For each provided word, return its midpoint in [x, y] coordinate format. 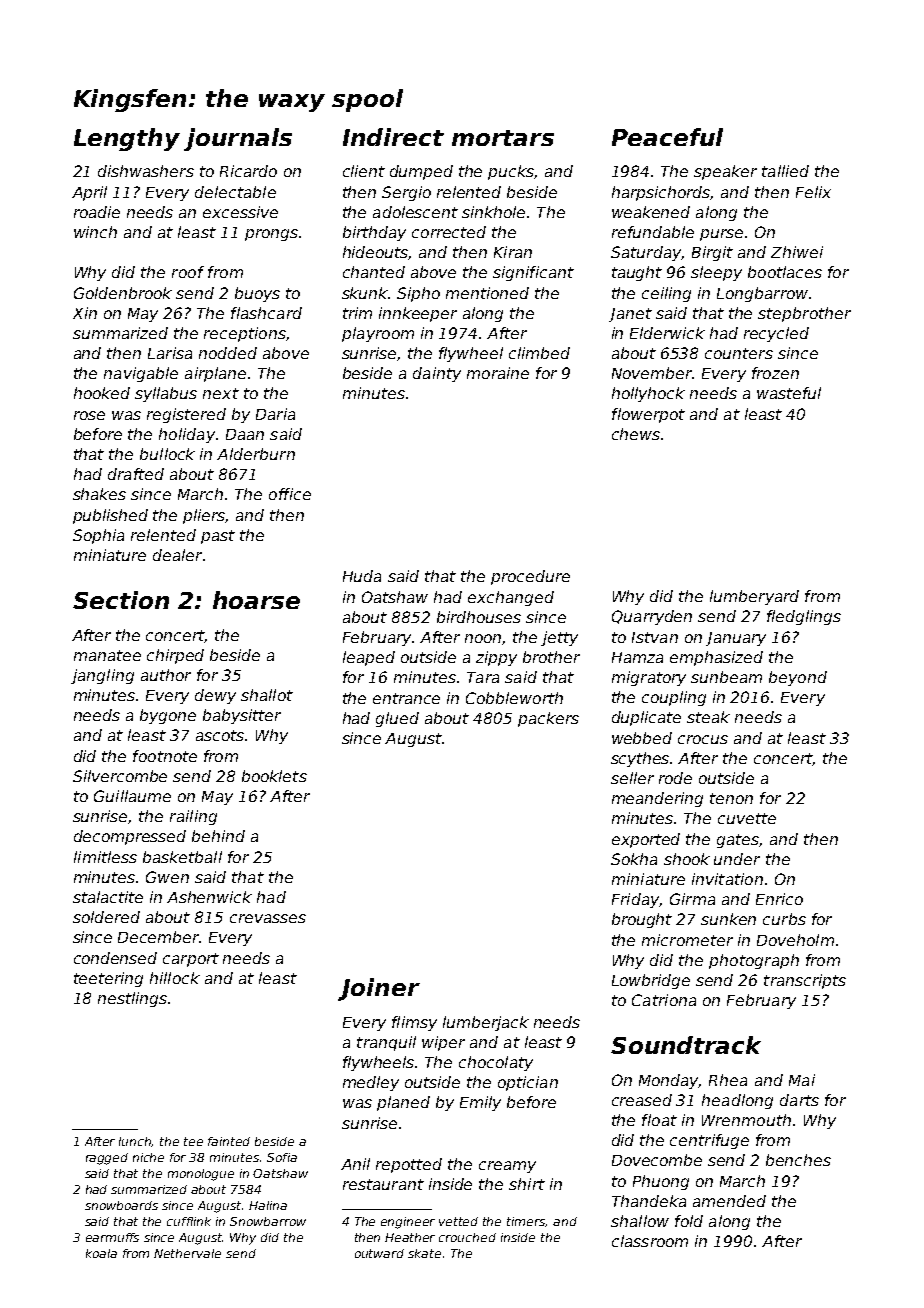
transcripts [805, 981]
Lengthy [127, 139]
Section [121, 600]
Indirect [393, 137]
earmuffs [112, 1237]
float [659, 1120]
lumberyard [754, 597]
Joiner [379, 989]
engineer [408, 1223]
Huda [362, 576]
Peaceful [667, 137]
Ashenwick [209, 897]
